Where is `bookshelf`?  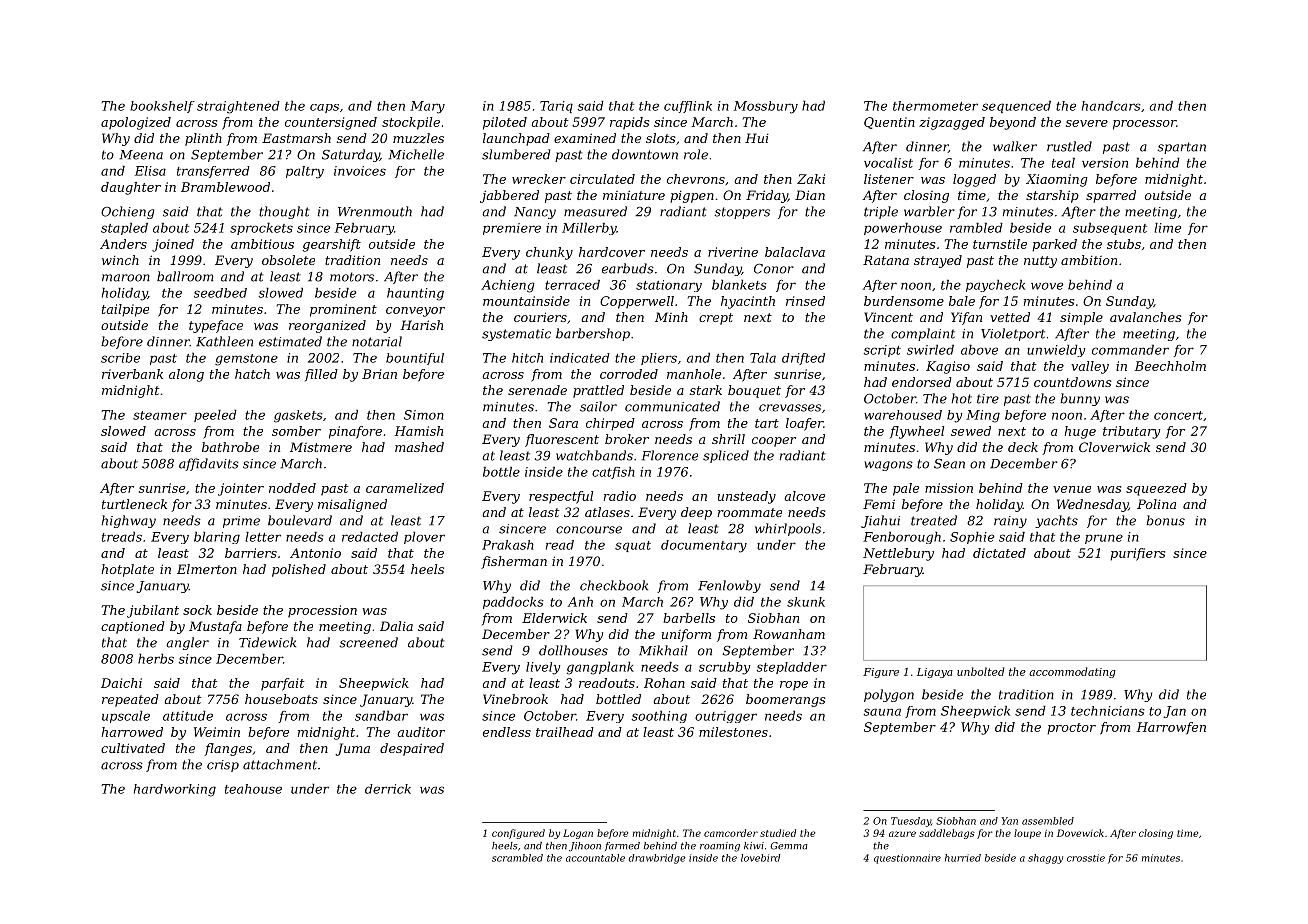 bookshelf is located at coordinates (162, 107).
